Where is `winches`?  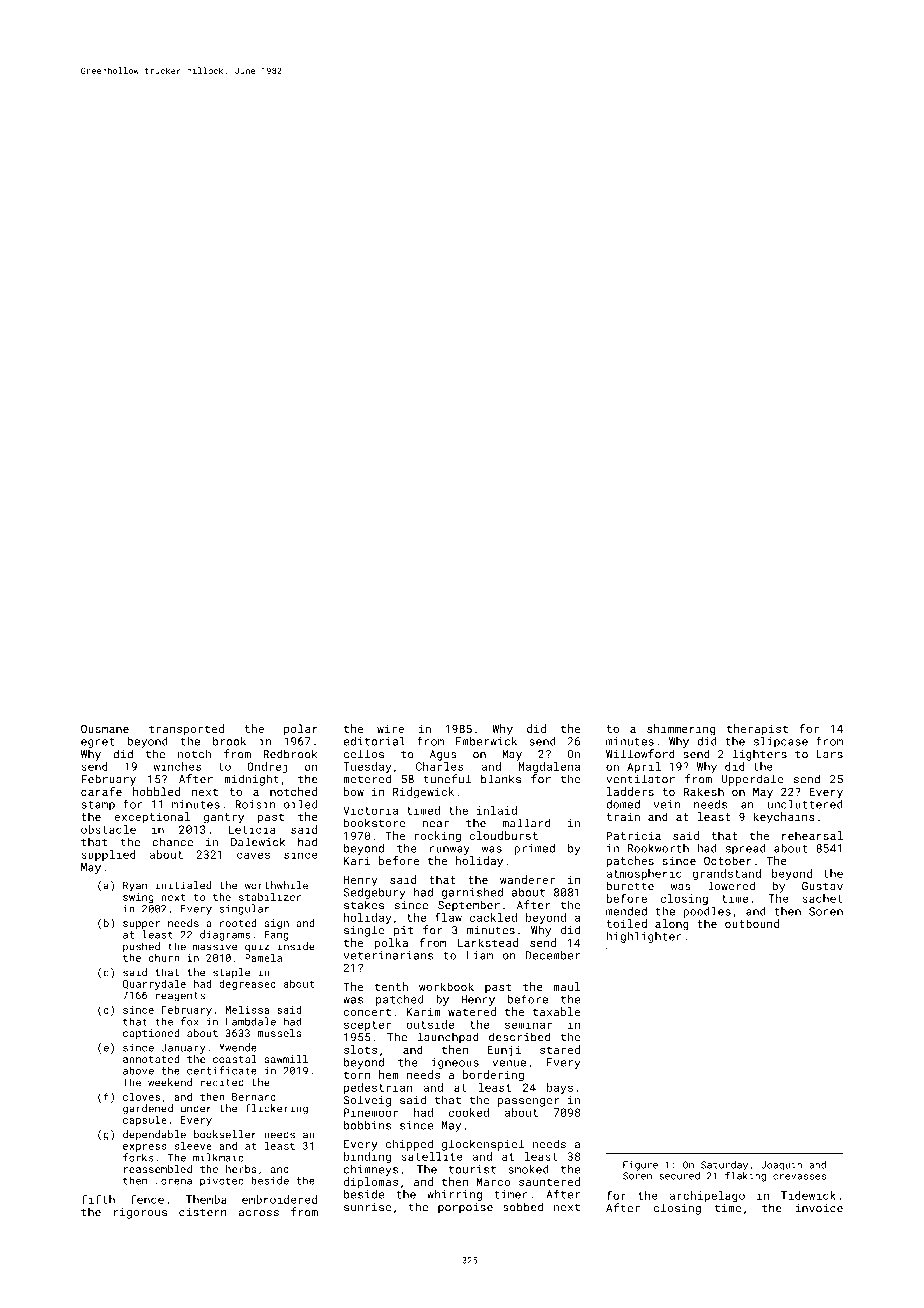
winches is located at coordinates (177, 766).
